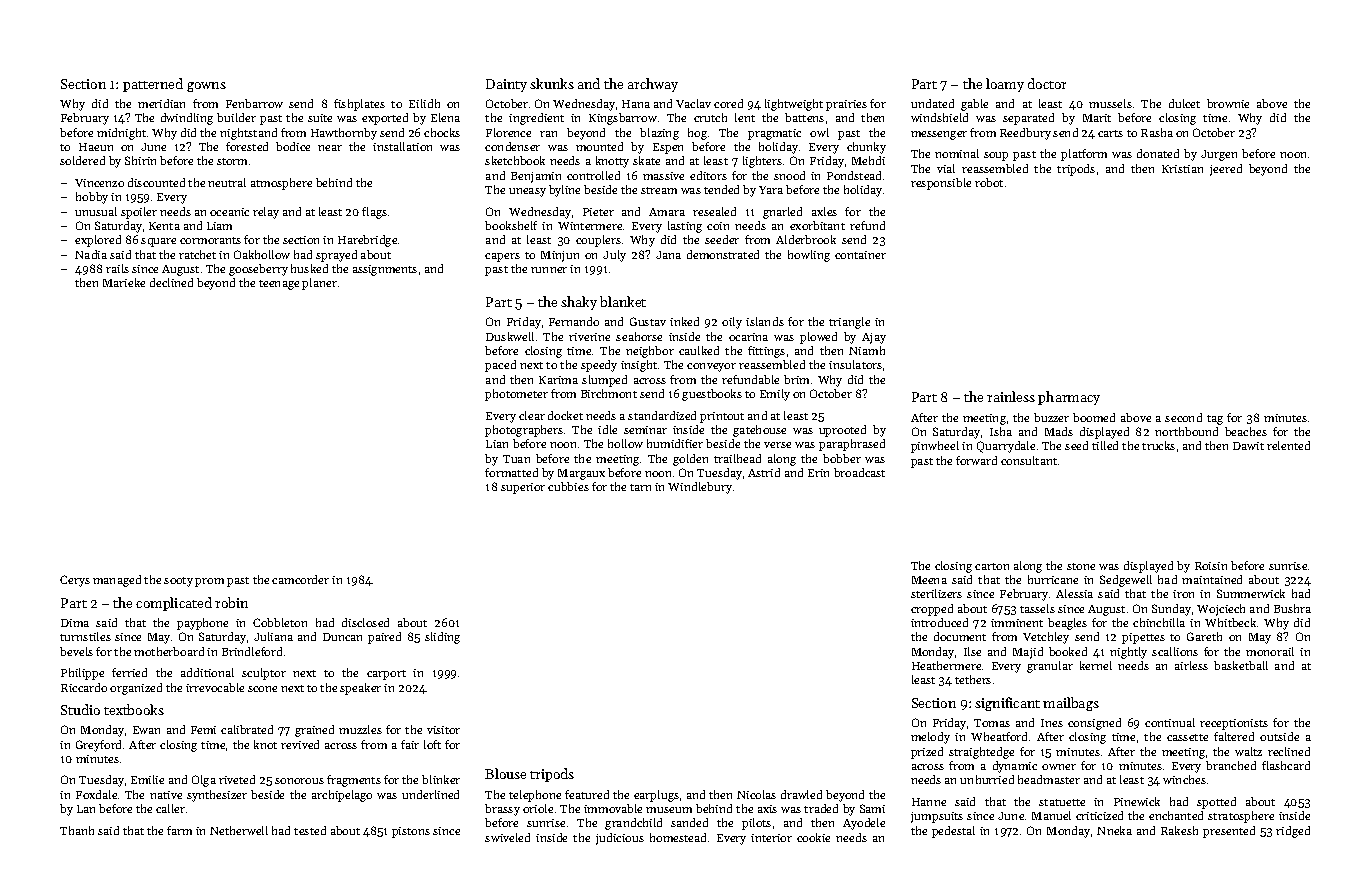 This image has height=887, width=1372. What do you see at coordinates (1191, 665) in the image?
I see `airless` at bounding box center [1191, 665].
